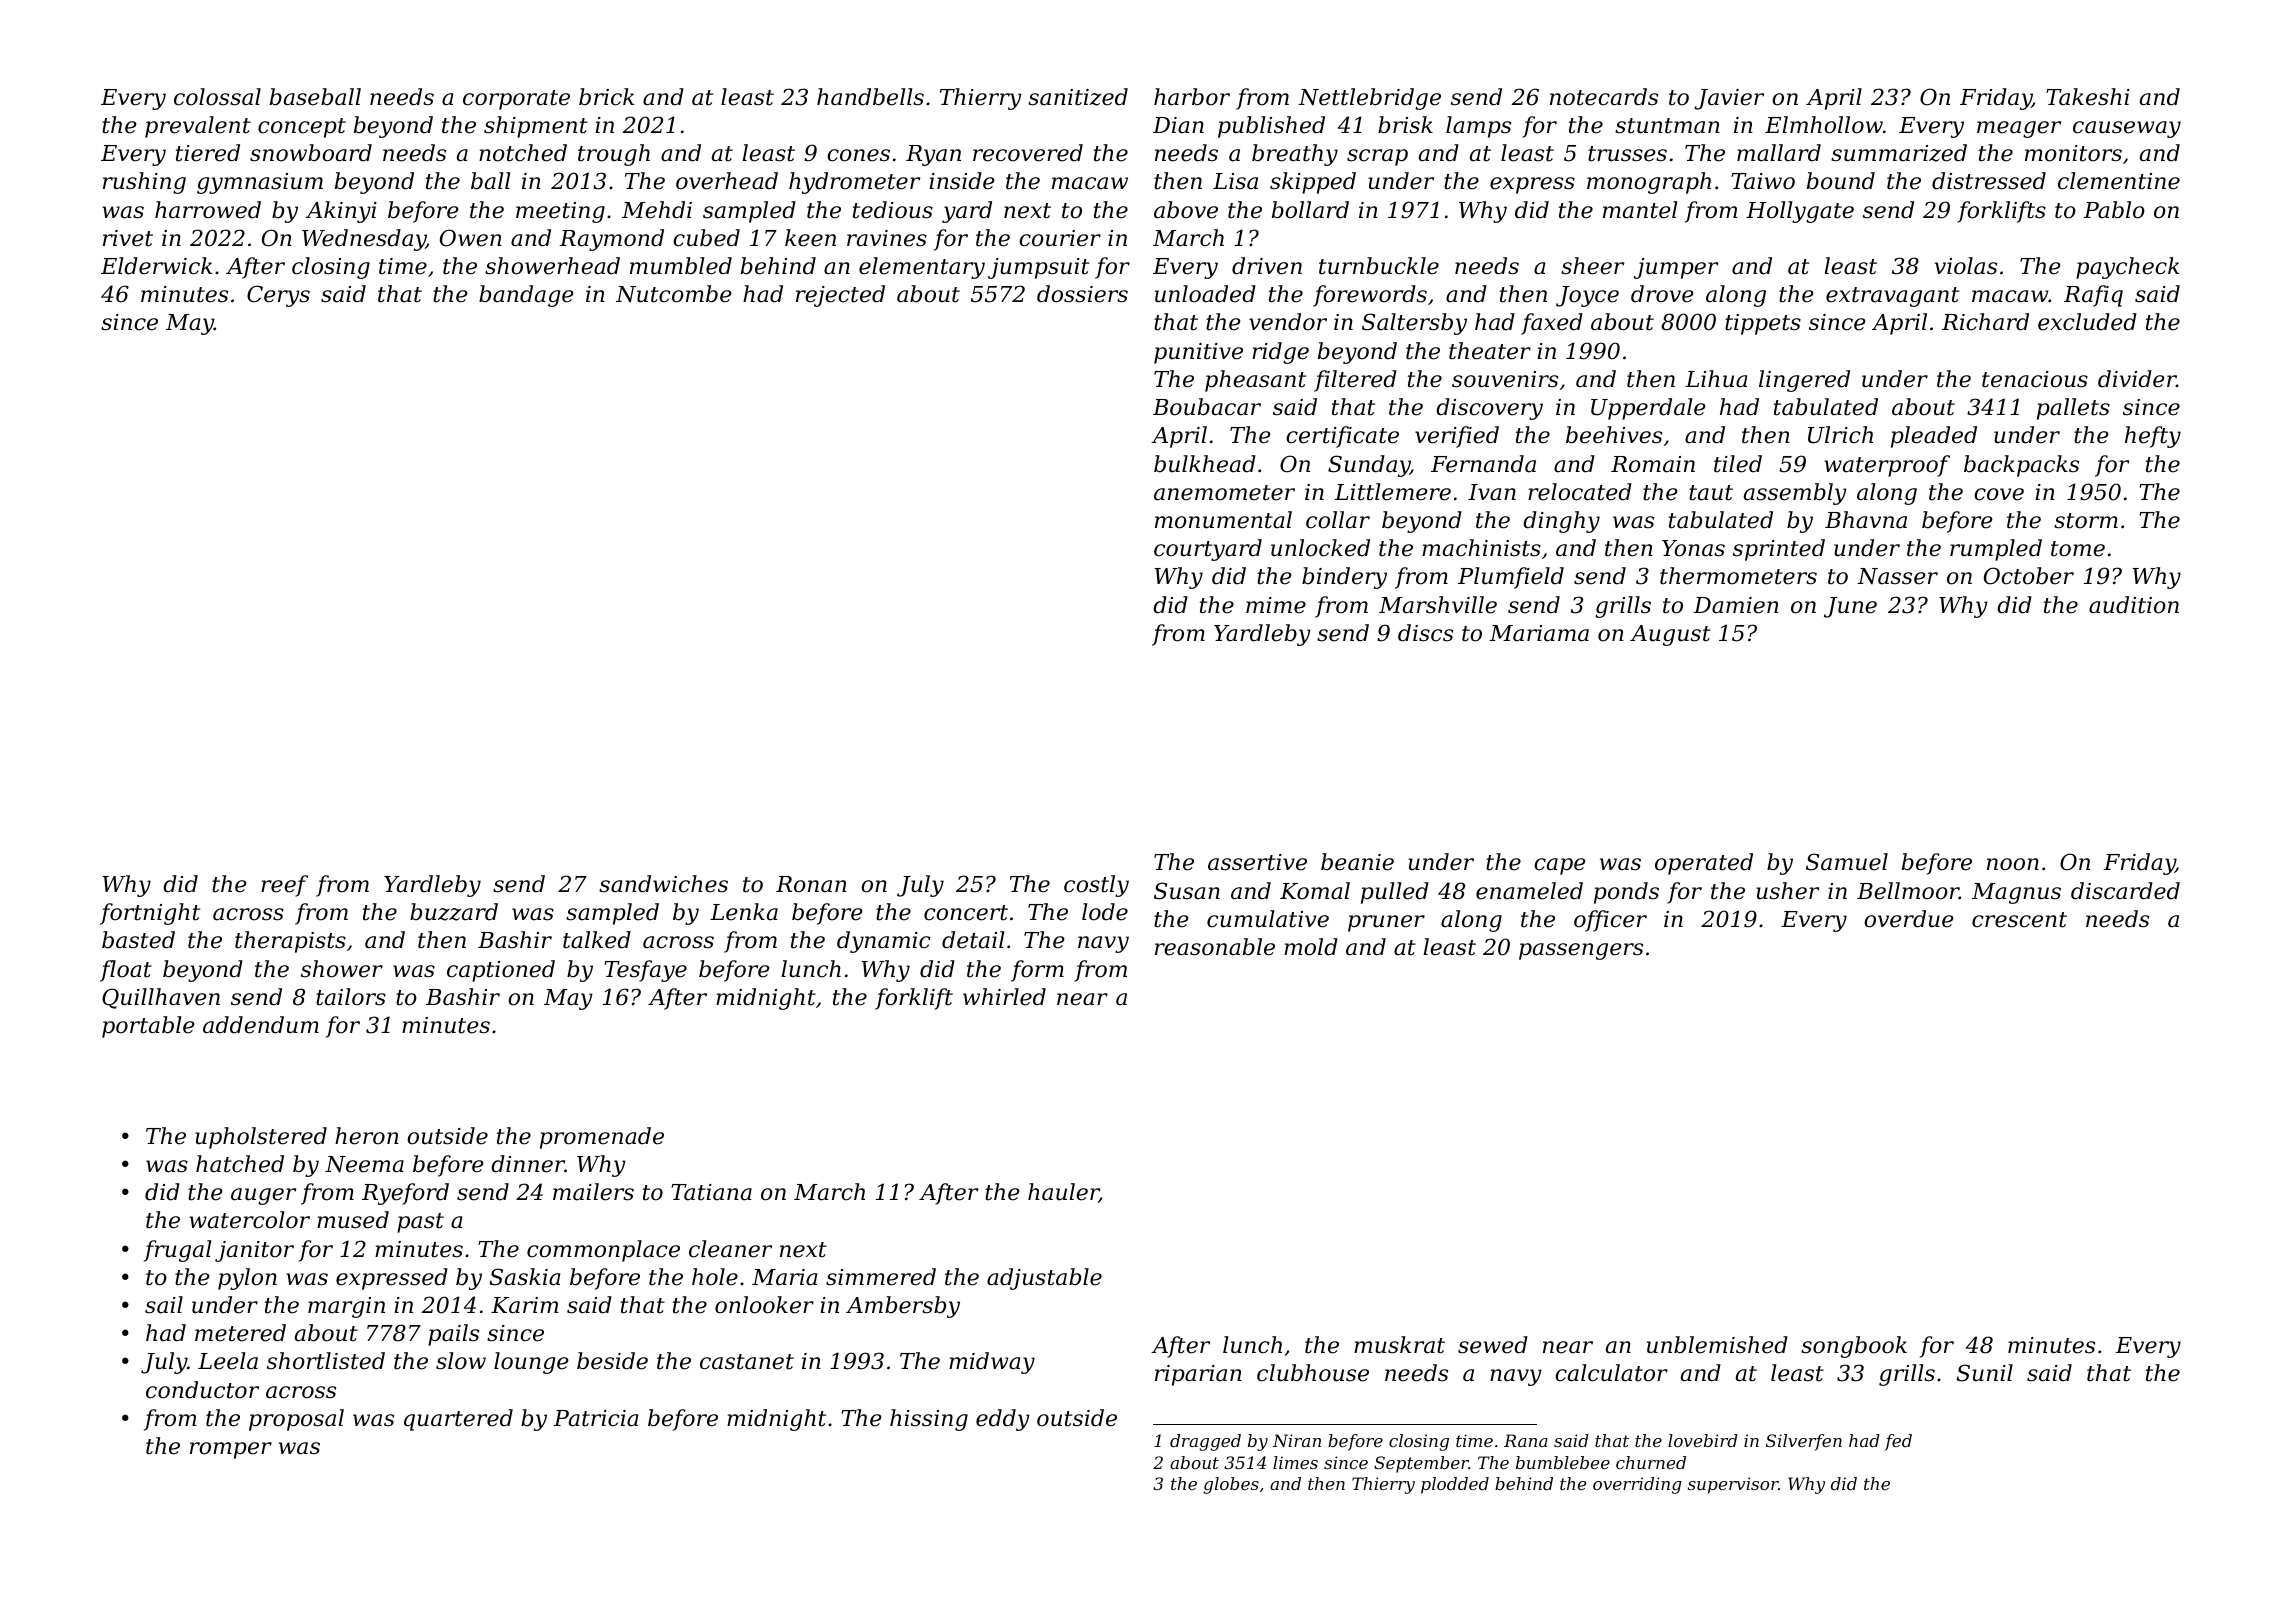 The width and height of the document is (2282, 1614). I want to click on sandwiches, so click(663, 884).
